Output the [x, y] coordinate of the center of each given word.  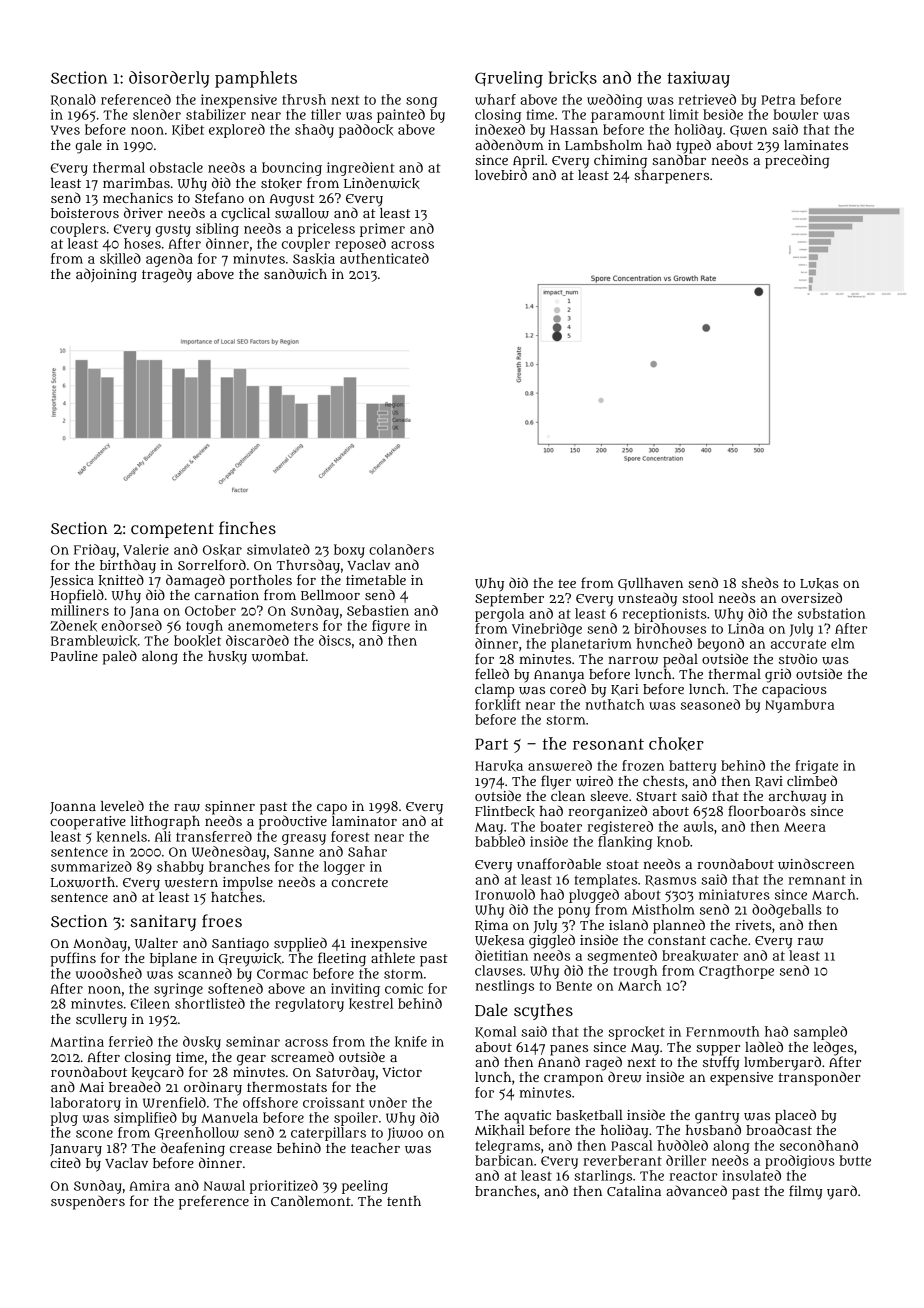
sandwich [295, 274]
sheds [760, 582]
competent [172, 530]
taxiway [698, 79]
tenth [404, 1201]
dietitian [501, 955]
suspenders [88, 1202]
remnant [817, 880]
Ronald [73, 100]
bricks [573, 78]
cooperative [88, 823]
